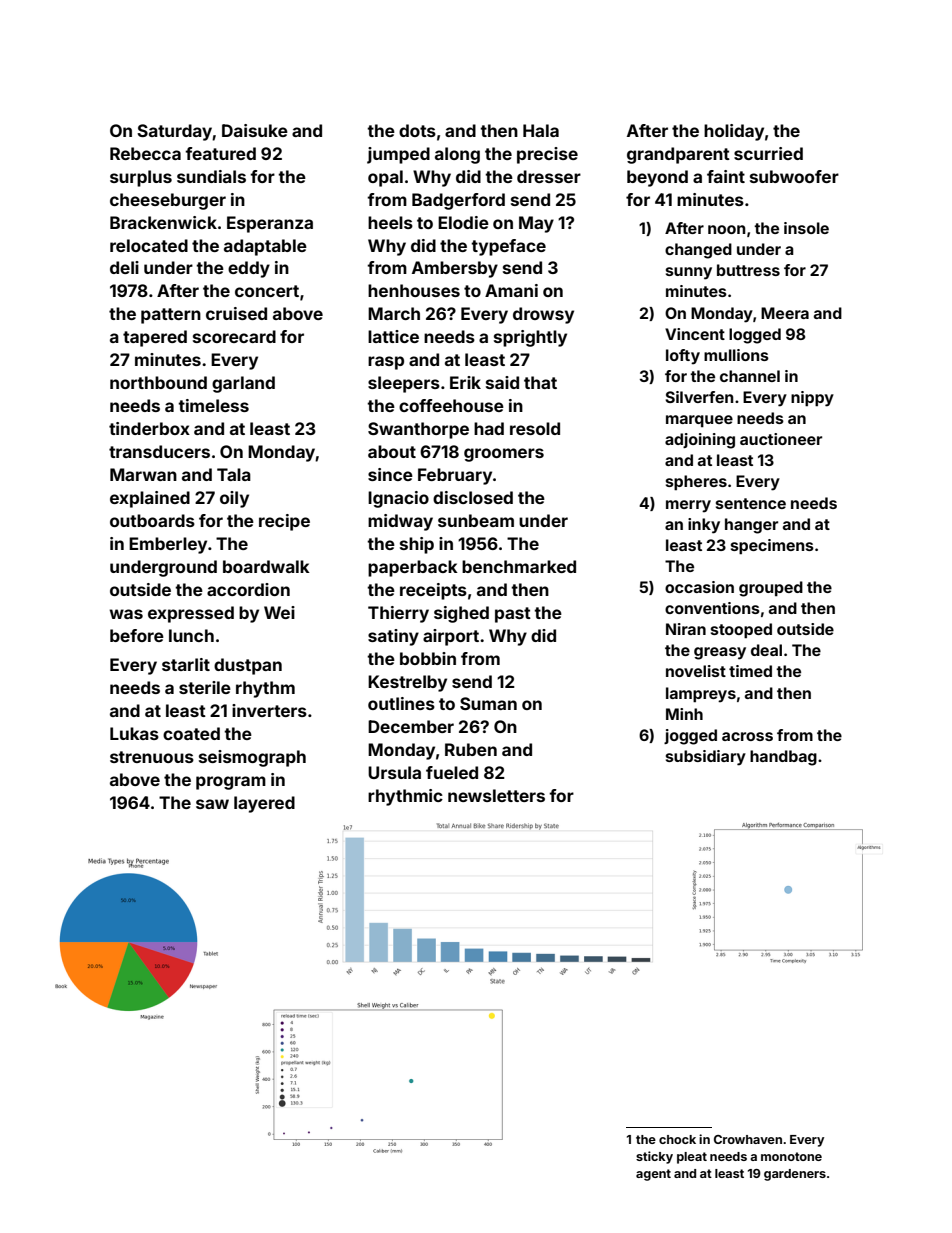  What do you see at coordinates (734, 132) in the screenshot?
I see `holiday` at bounding box center [734, 132].
